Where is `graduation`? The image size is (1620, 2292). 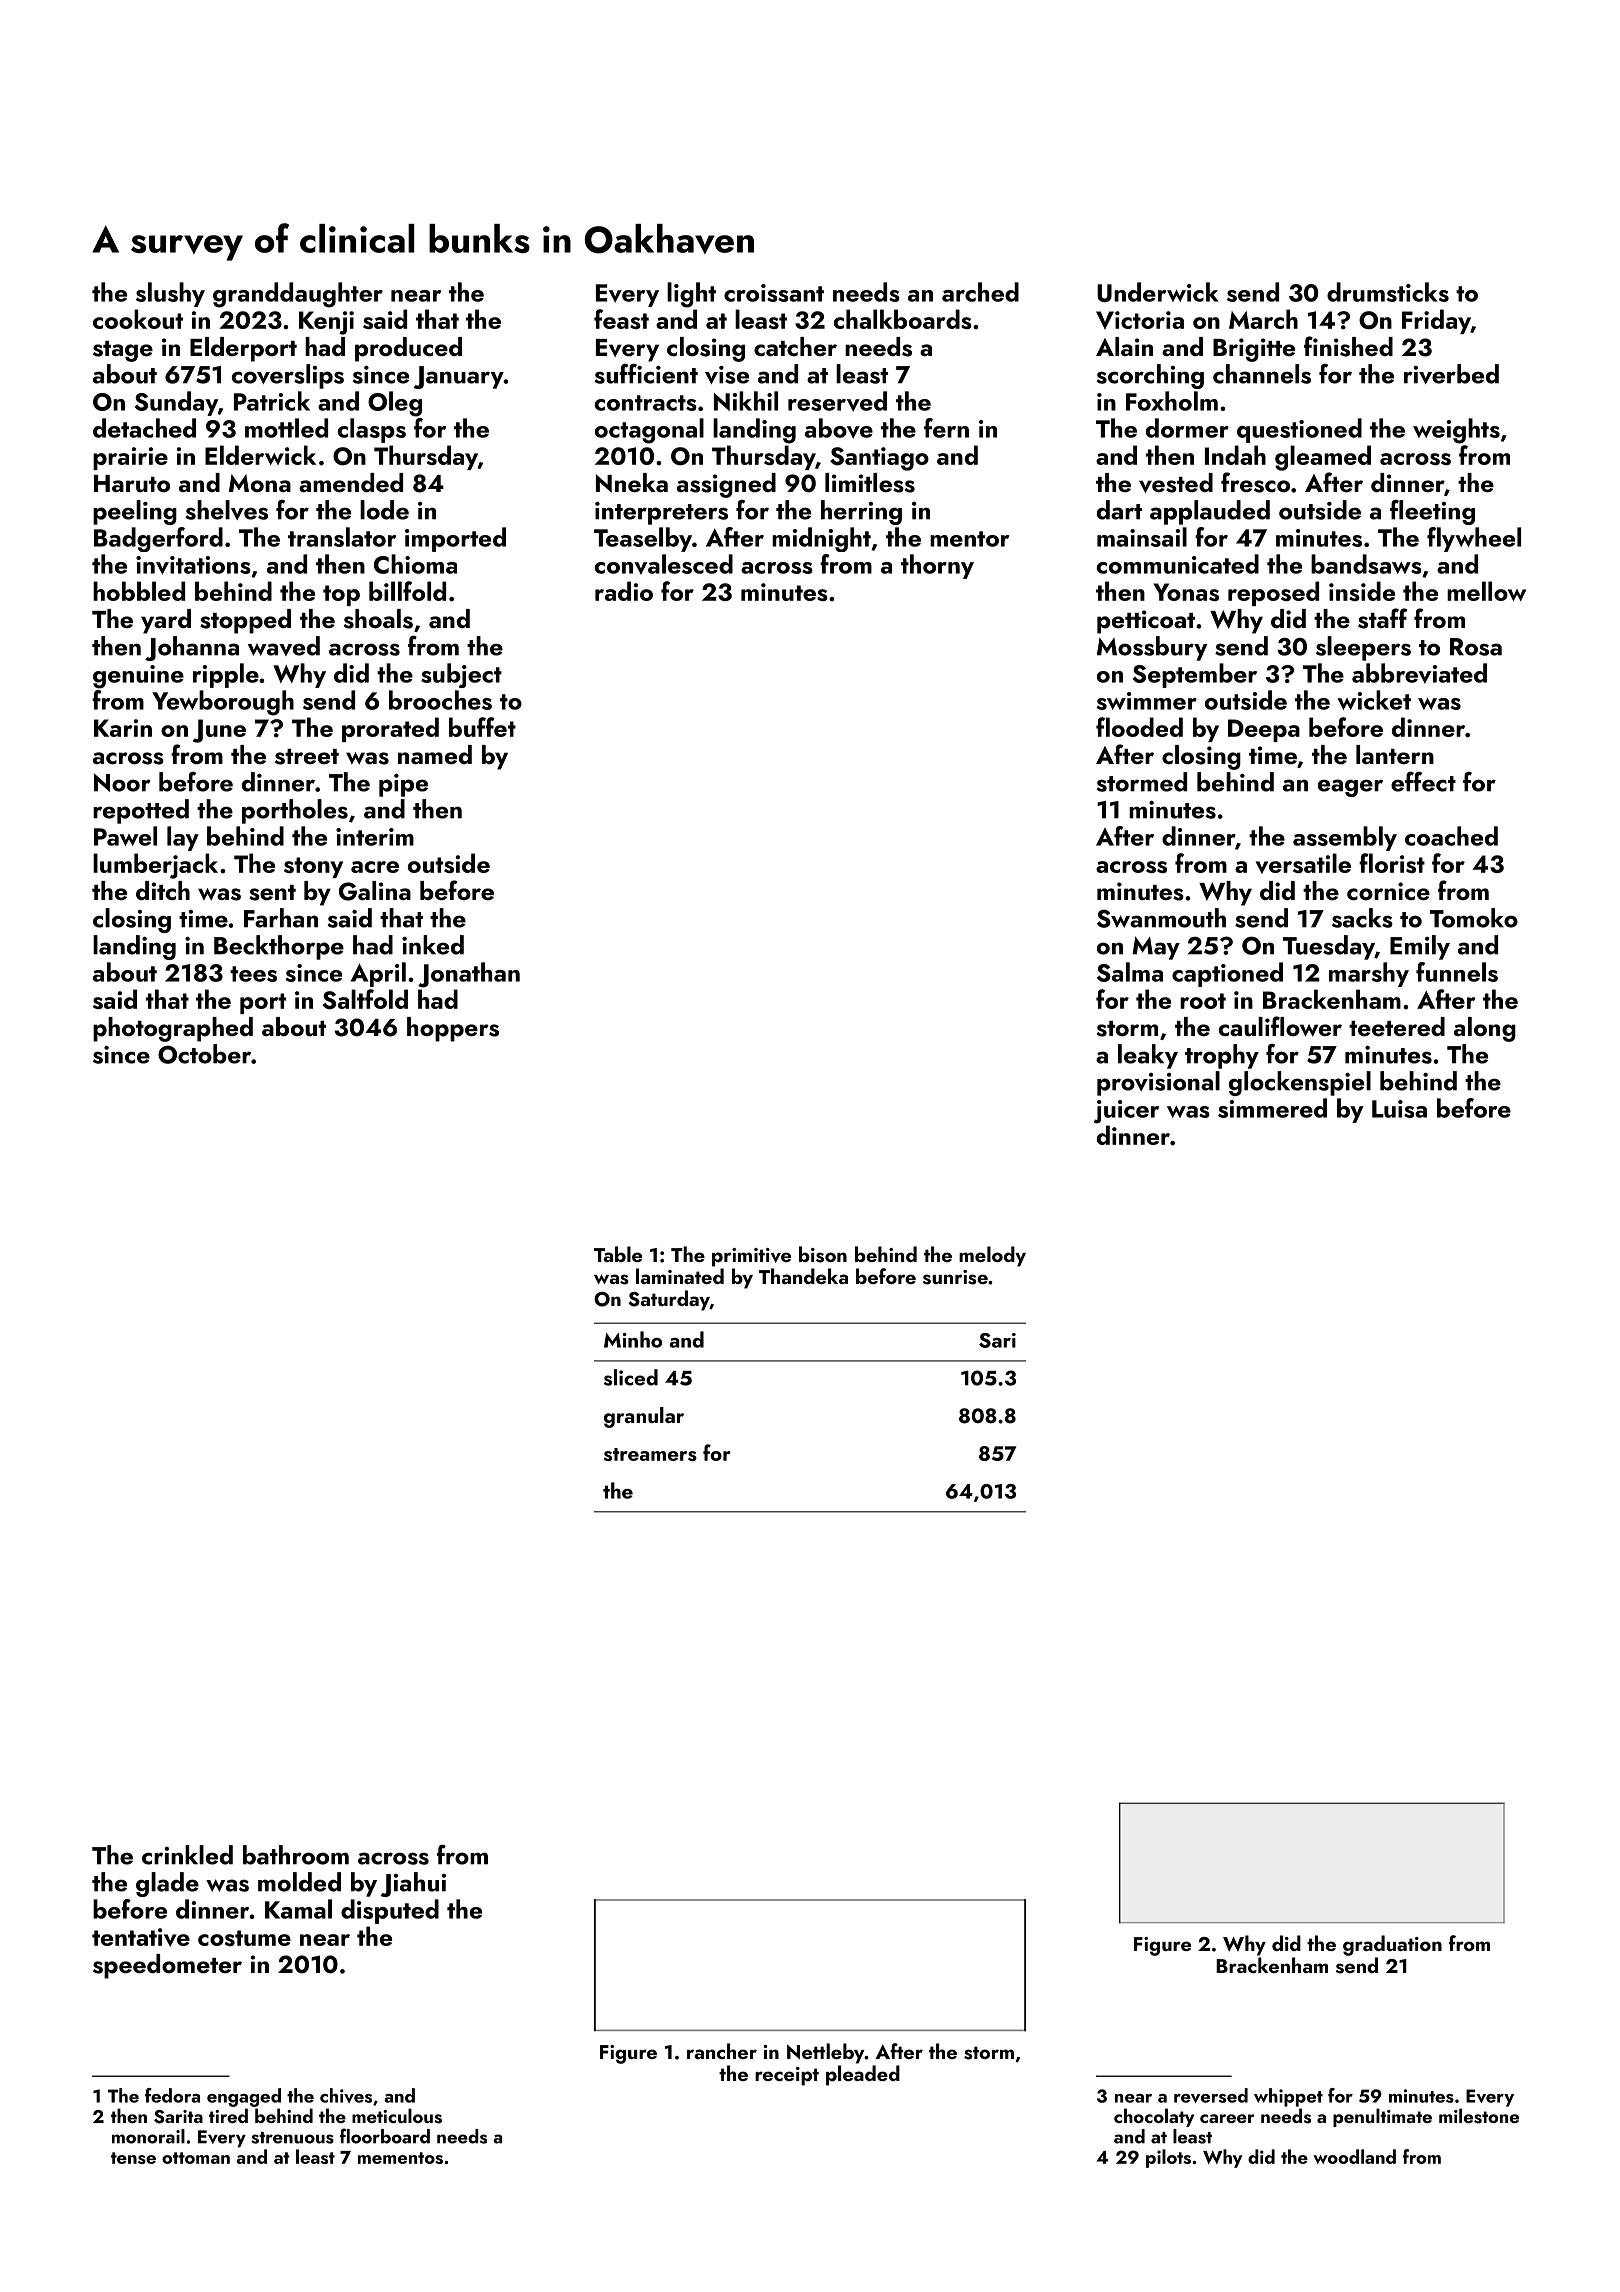
graduation is located at coordinates (1392, 1945).
